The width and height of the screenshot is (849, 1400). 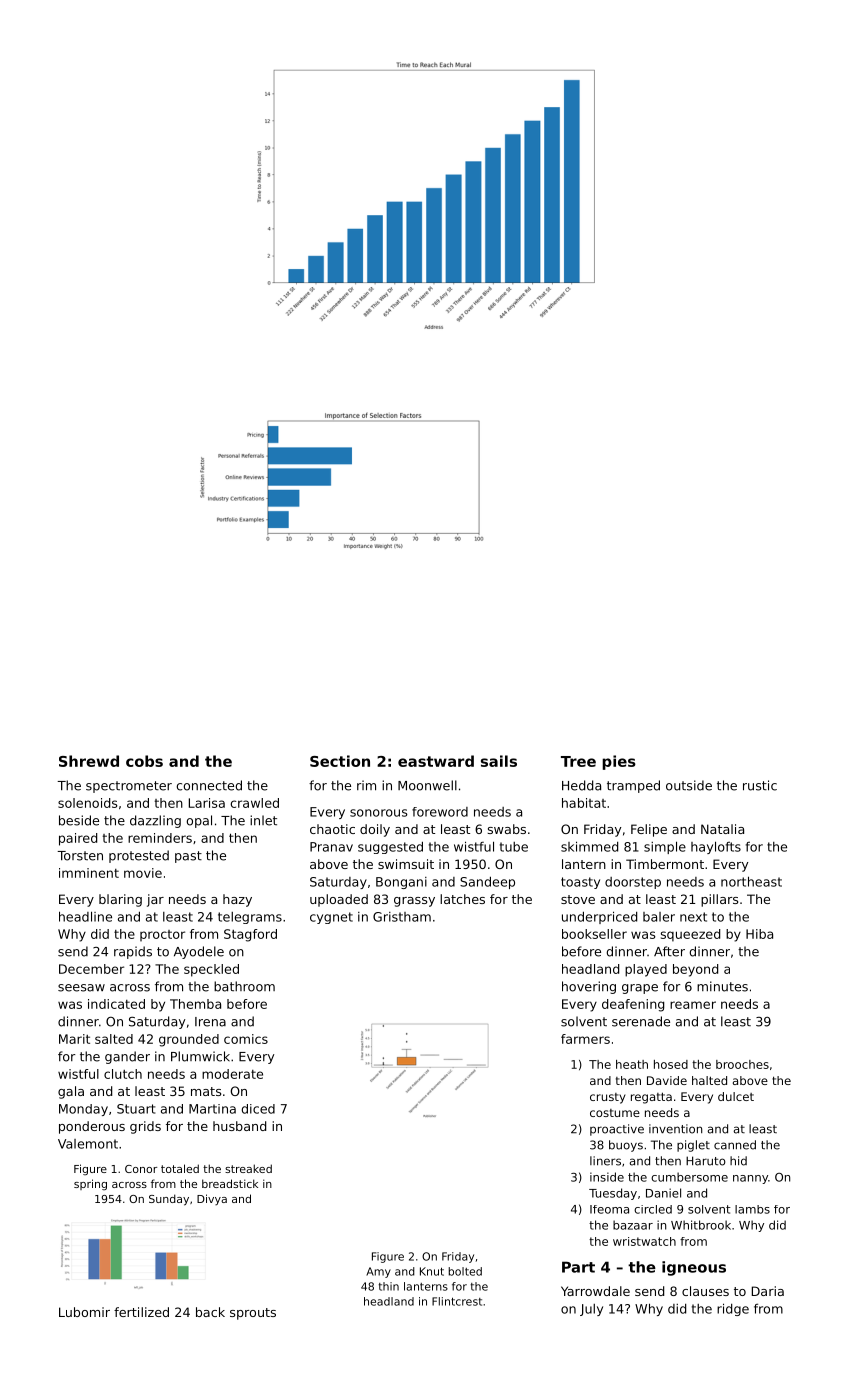 I want to click on Lubomir, so click(x=84, y=1312).
